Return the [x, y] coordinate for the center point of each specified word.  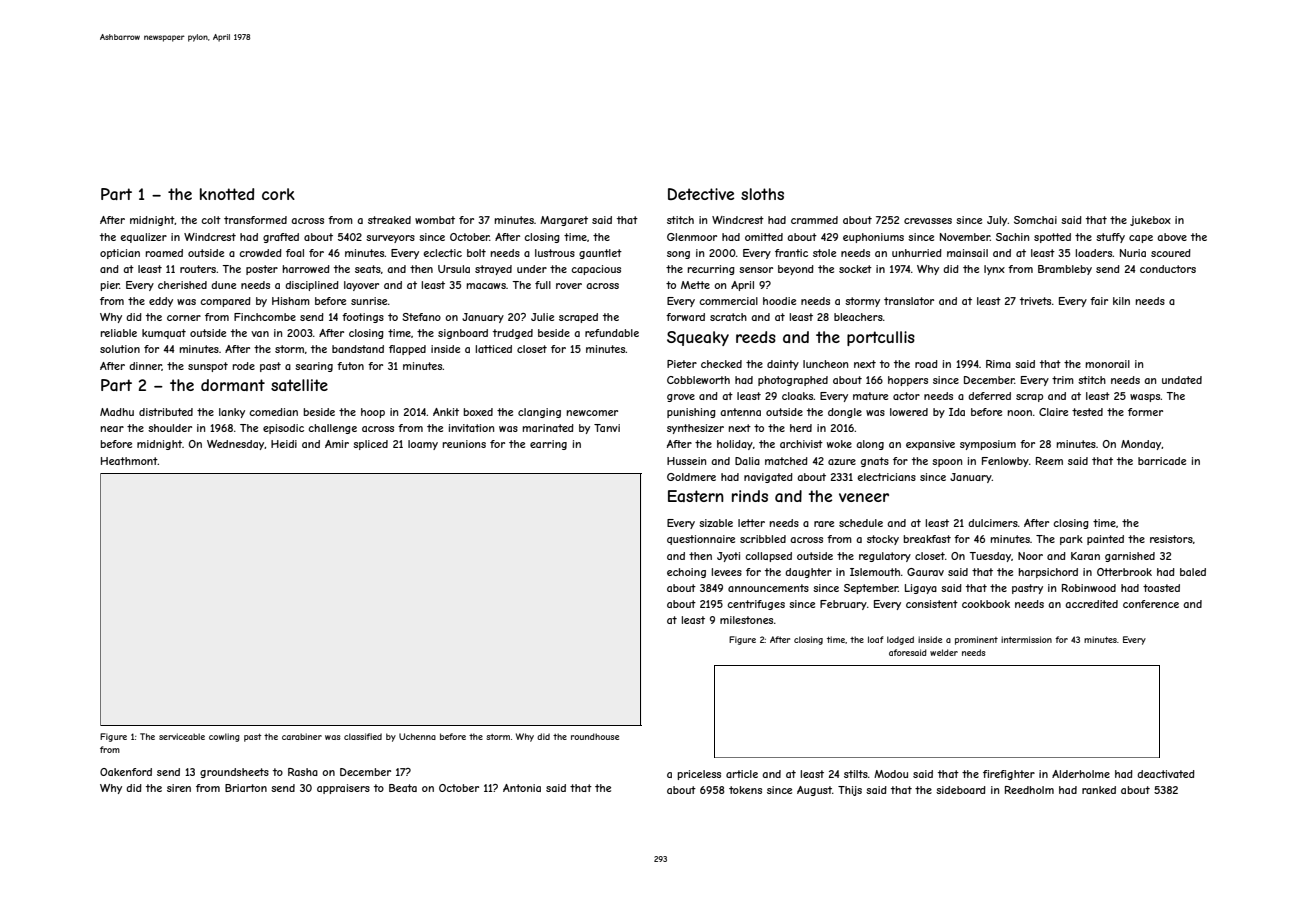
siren [179, 788]
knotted [227, 194]
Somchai [1035, 220]
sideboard [961, 790]
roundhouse [595, 736]
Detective [701, 194]
